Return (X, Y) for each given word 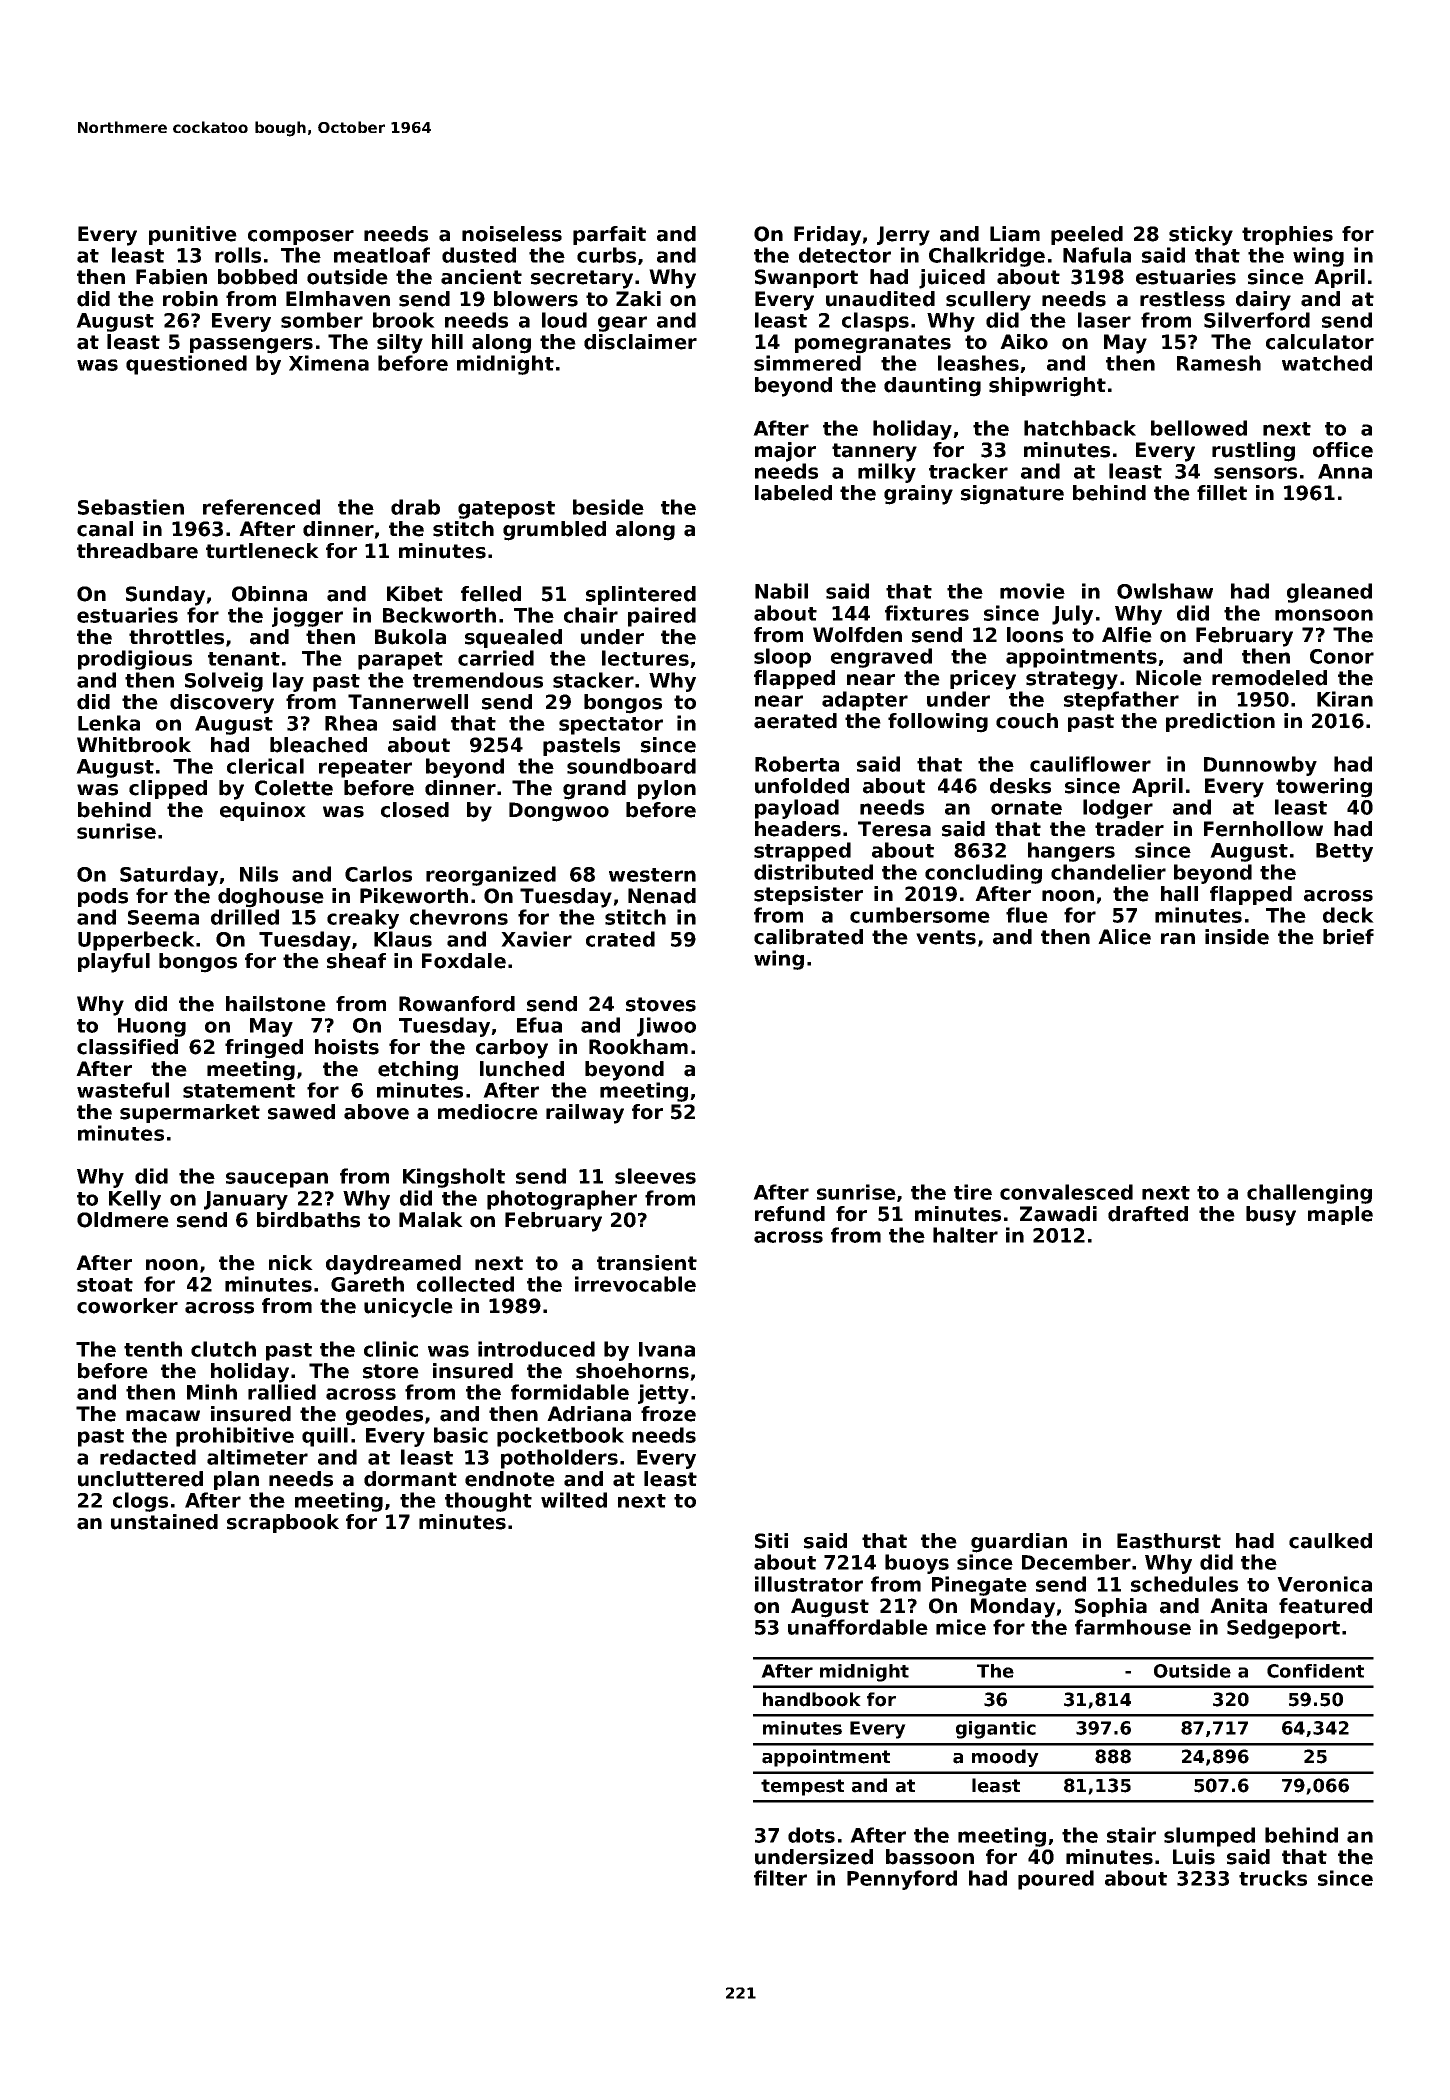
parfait (609, 235)
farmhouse (1133, 1627)
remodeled (1269, 678)
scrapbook (283, 1523)
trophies (1287, 235)
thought (488, 1502)
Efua (539, 1025)
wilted (574, 1500)
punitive (193, 235)
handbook (812, 1699)
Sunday (165, 596)
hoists (347, 1047)
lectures (645, 658)
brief (1348, 937)
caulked (1330, 1541)
